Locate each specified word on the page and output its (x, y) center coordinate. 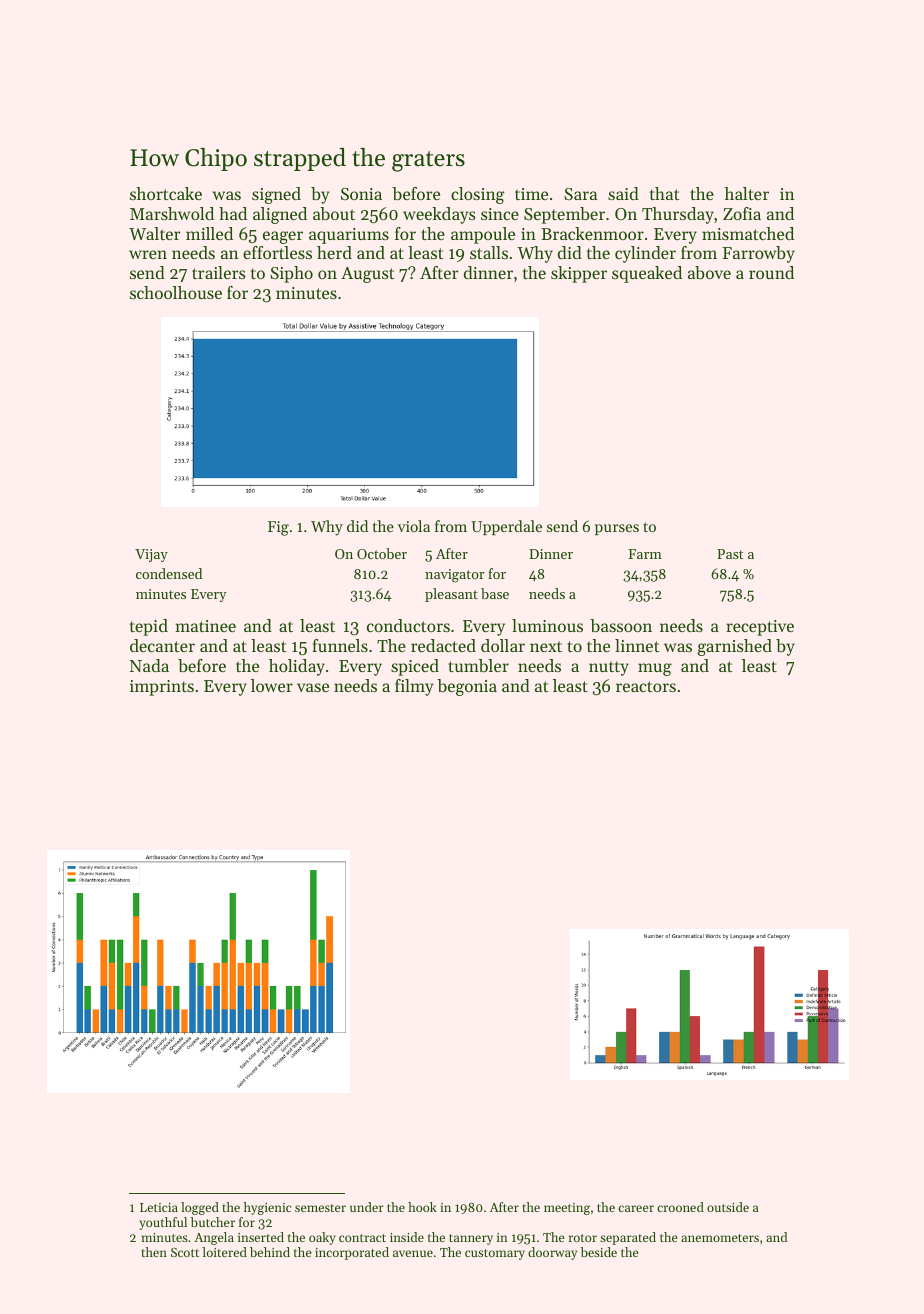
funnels (340, 645)
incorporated (352, 1253)
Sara (580, 194)
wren (148, 254)
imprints (162, 688)
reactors (646, 686)
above (709, 272)
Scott (185, 1252)
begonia (467, 687)
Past (730, 554)
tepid (149, 627)
